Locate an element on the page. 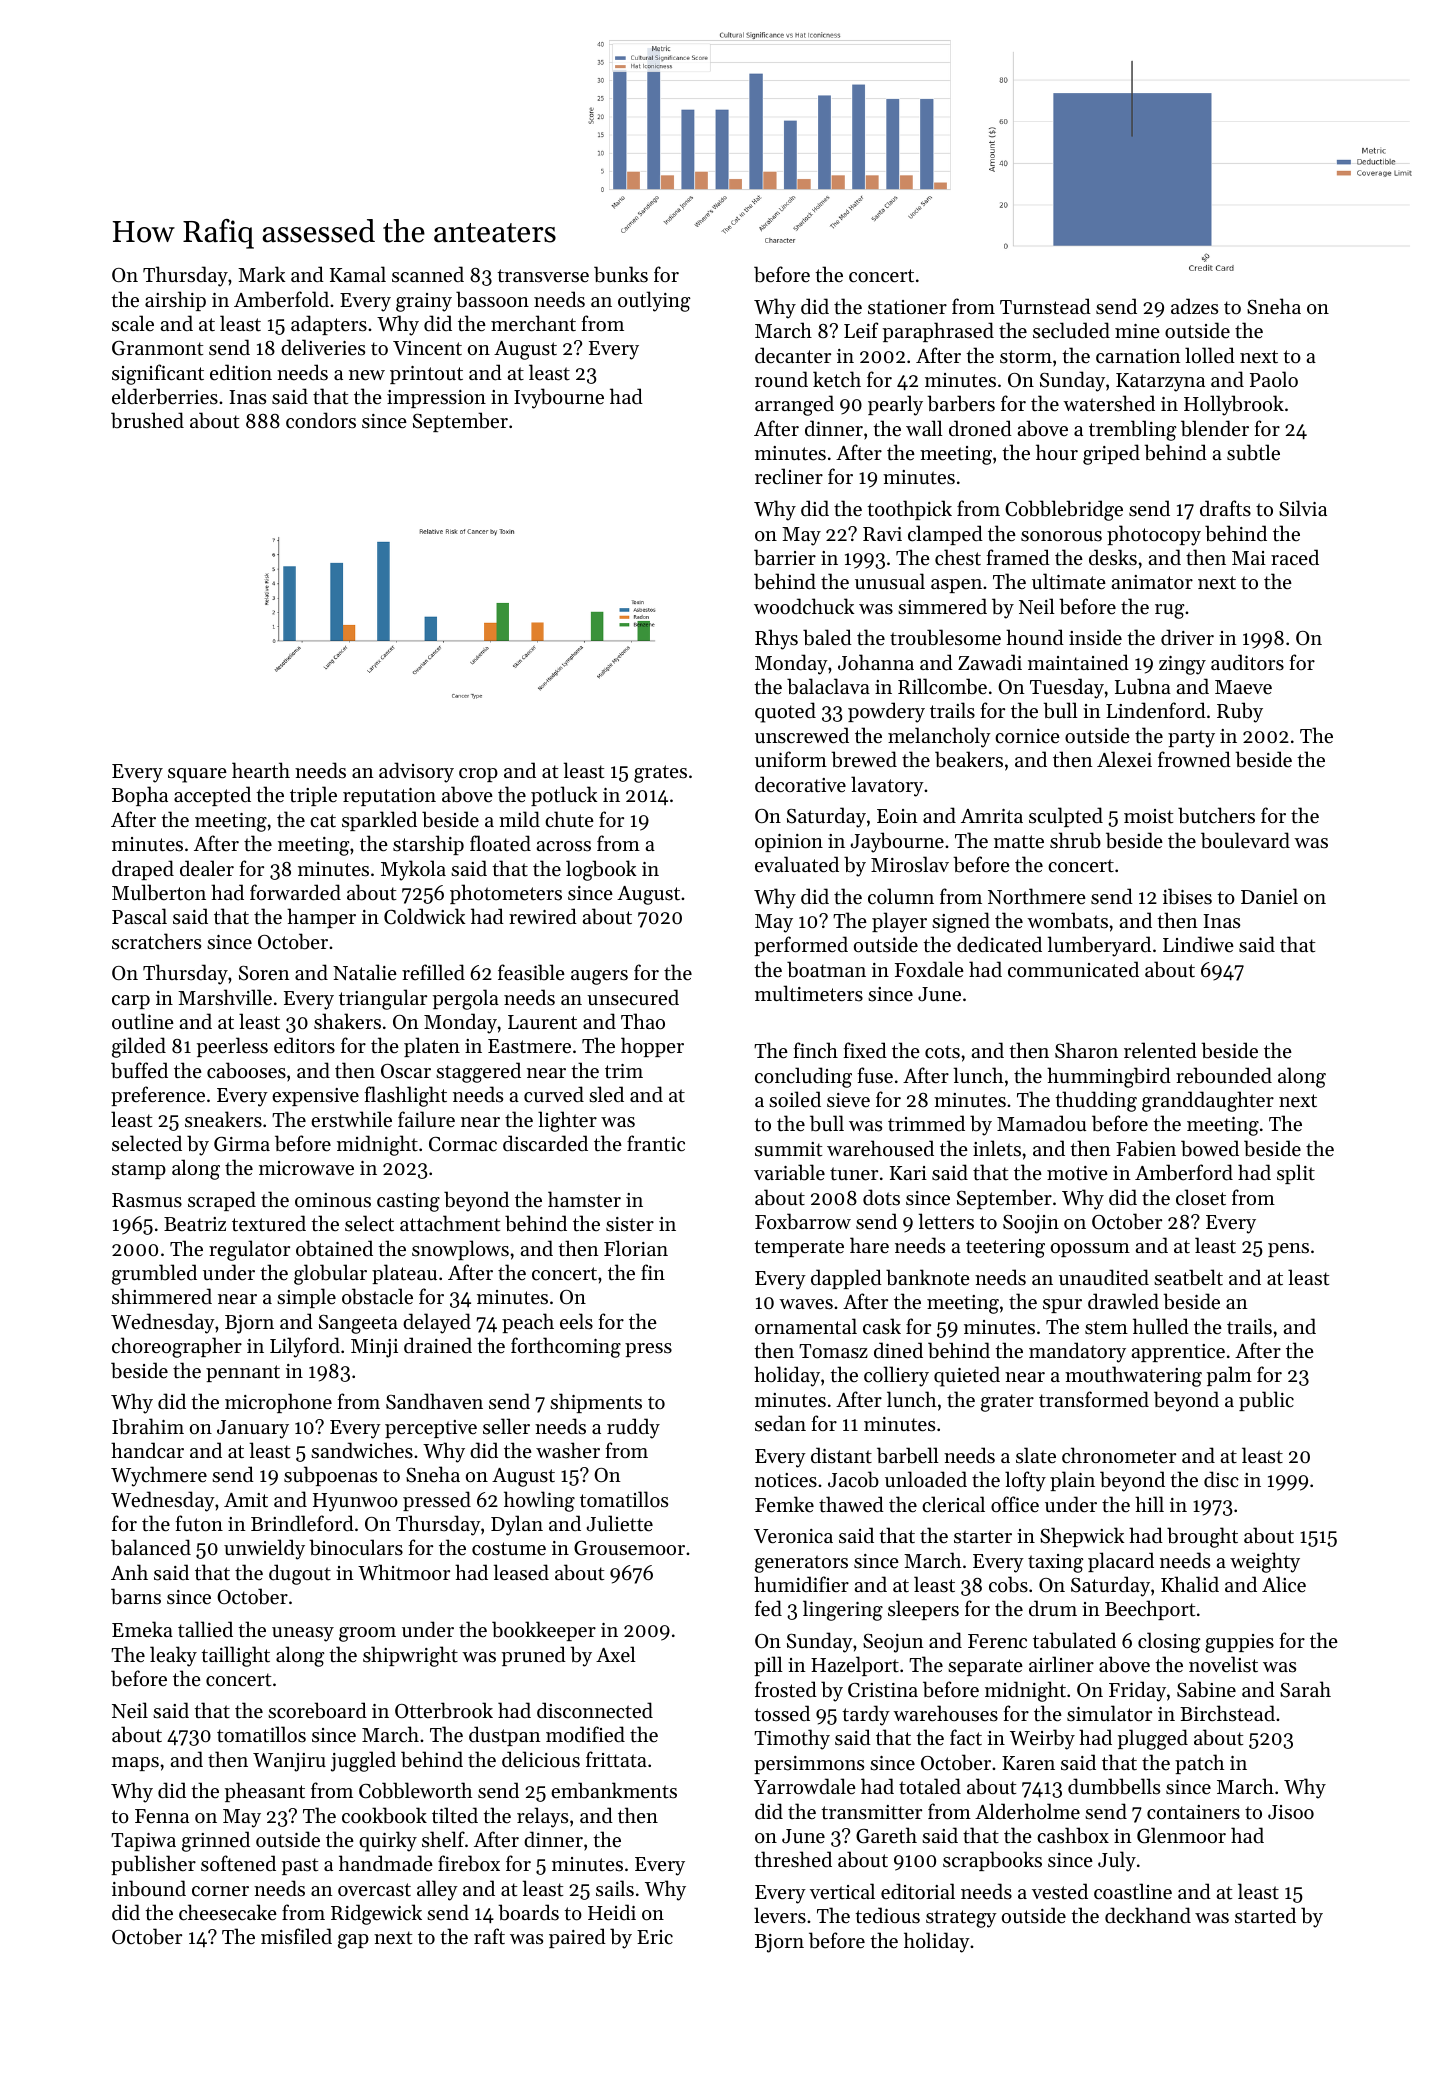 This document has height=2100, width=1450. square is located at coordinates (197, 775).
